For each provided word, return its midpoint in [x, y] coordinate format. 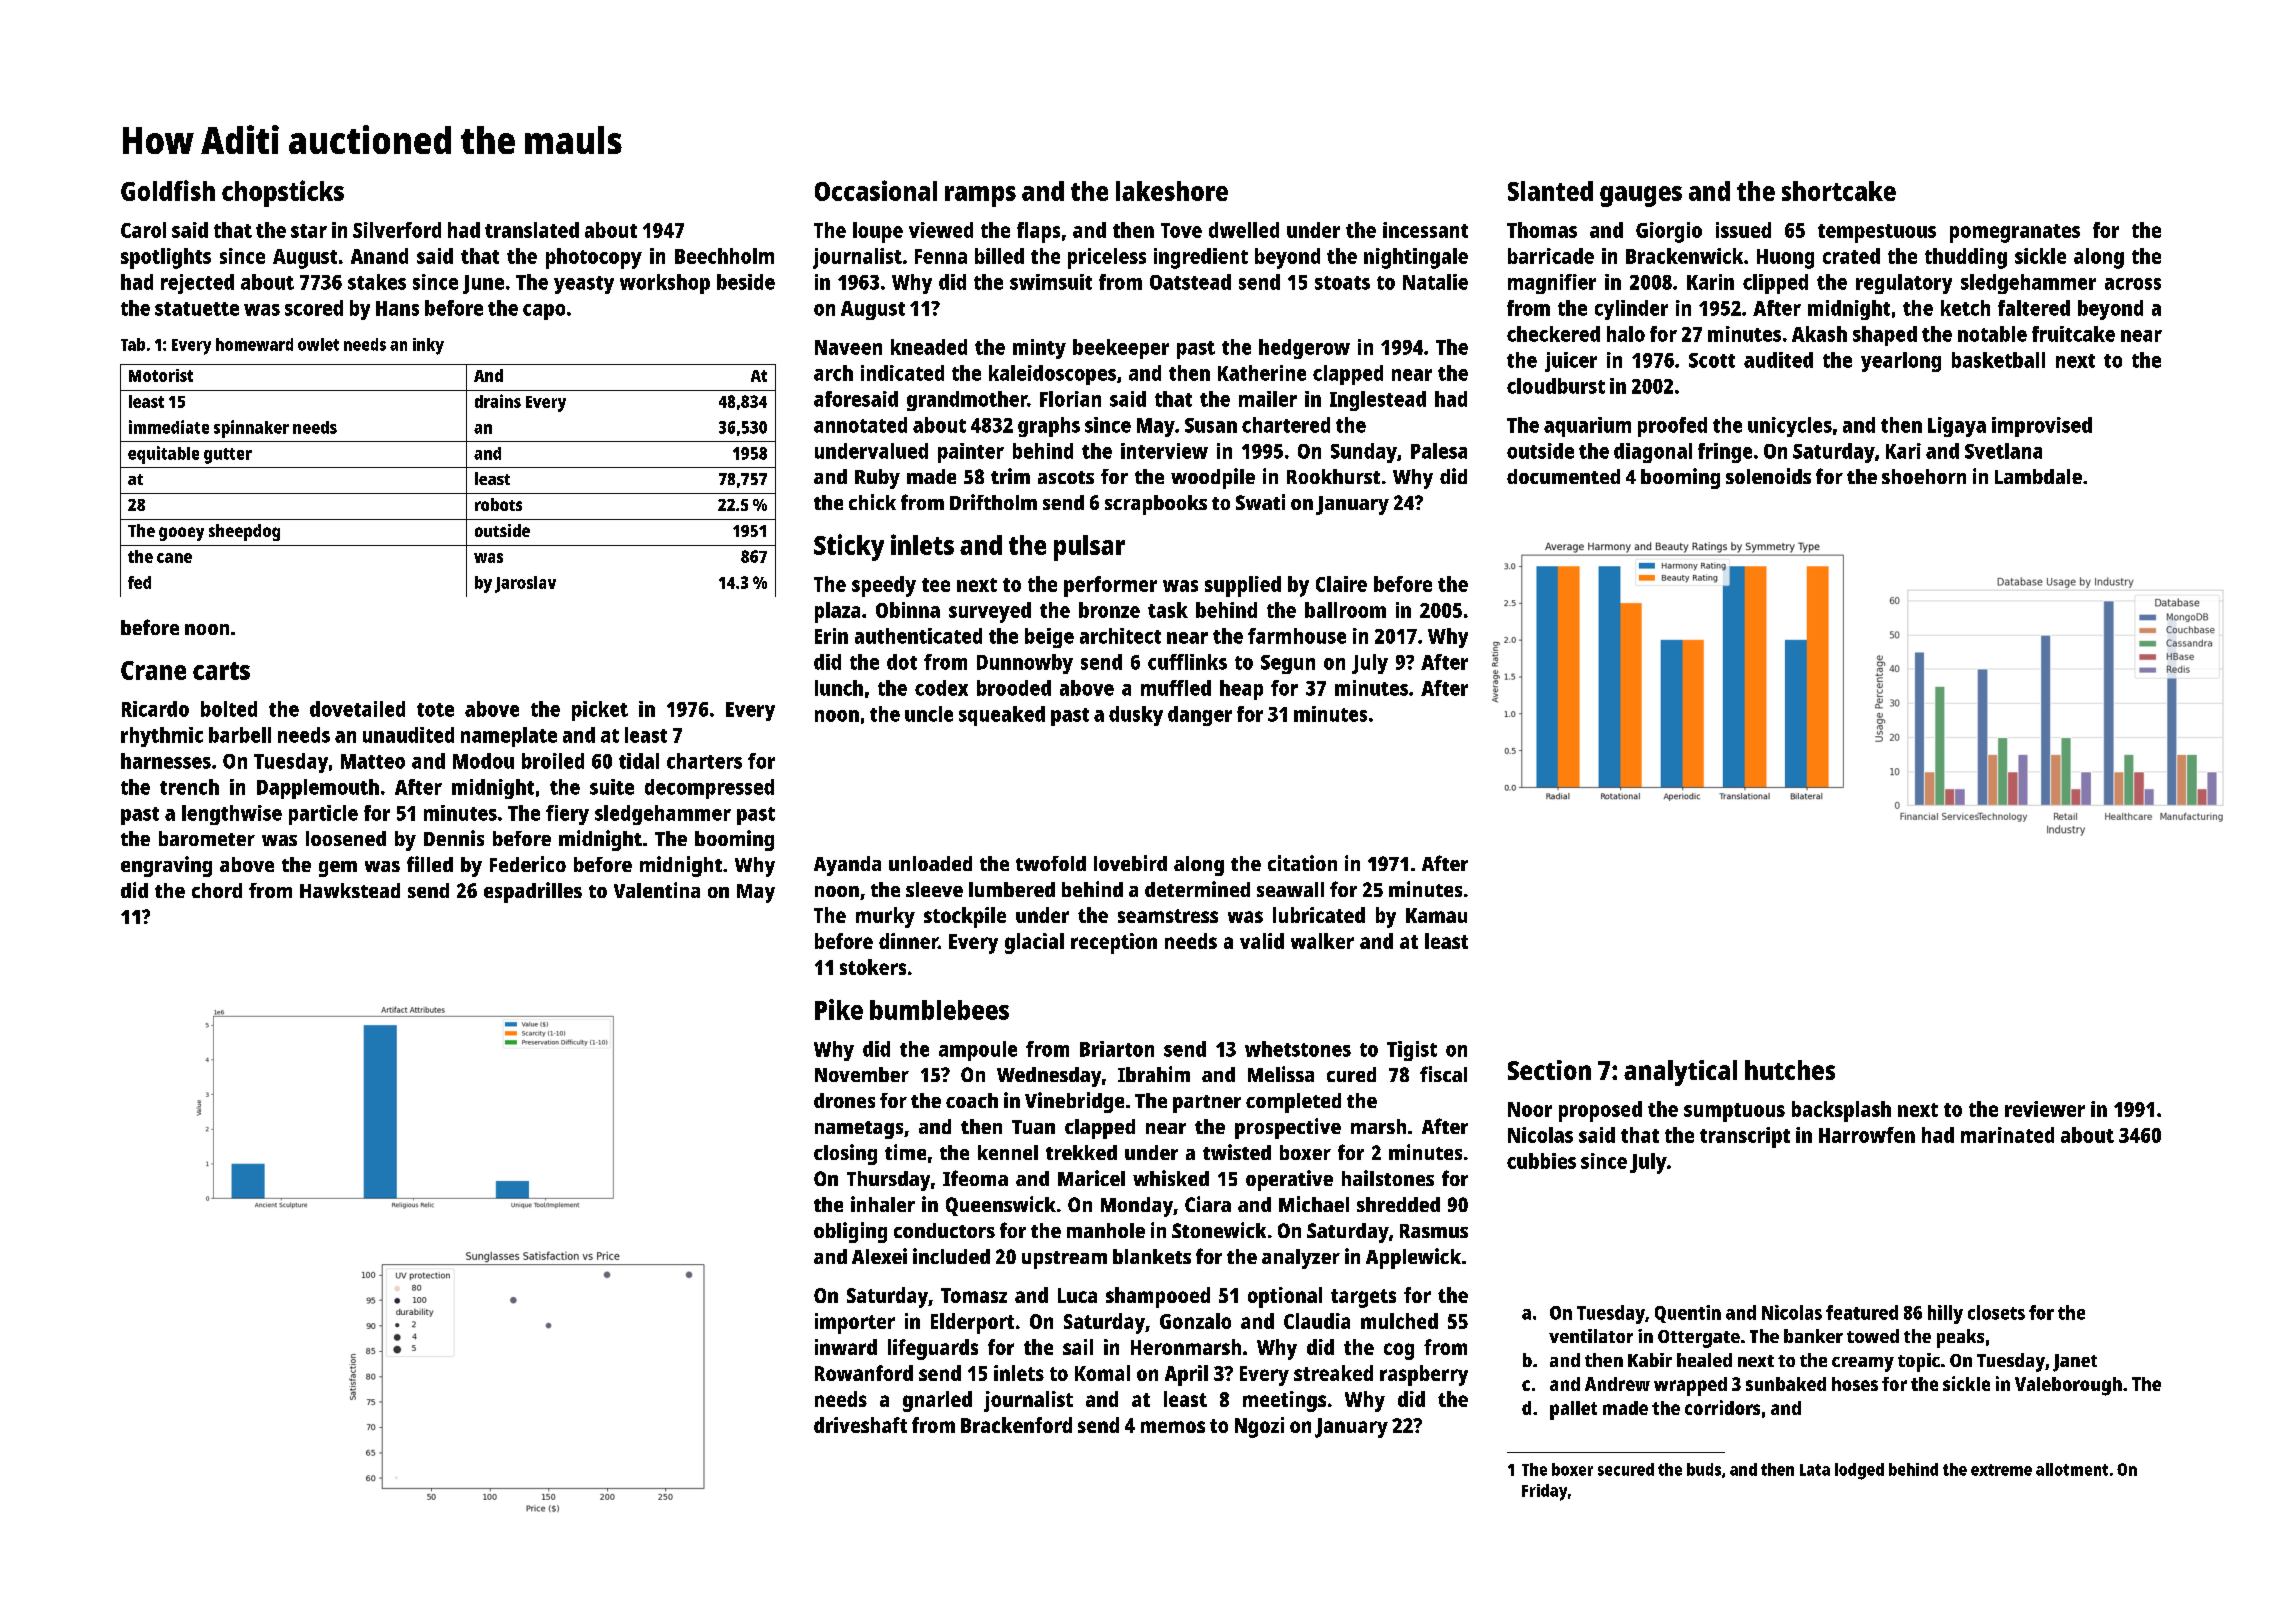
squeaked [1002, 716]
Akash [1819, 334]
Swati [1260, 502]
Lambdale [2038, 476]
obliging [850, 1232]
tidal [639, 761]
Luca [1077, 1295]
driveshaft [860, 1425]
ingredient [1201, 258]
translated [532, 230]
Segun [1288, 664]
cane [174, 558]
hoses [1855, 1384]
